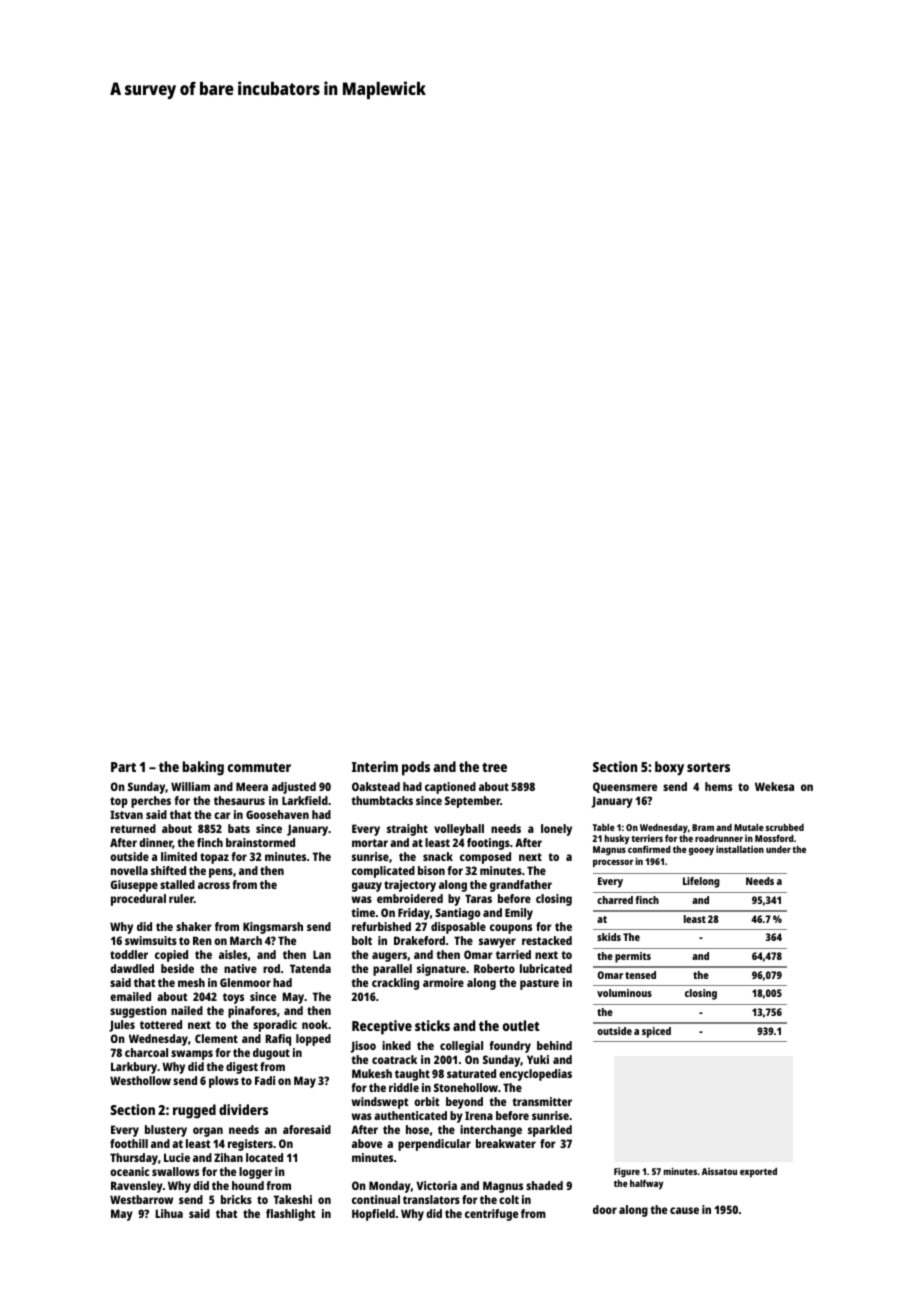 The height and width of the screenshot is (1308, 924). What do you see at coordinates (684, 1210) in the screenshot?
I see `cause` at bounding box center [684, 1210].
